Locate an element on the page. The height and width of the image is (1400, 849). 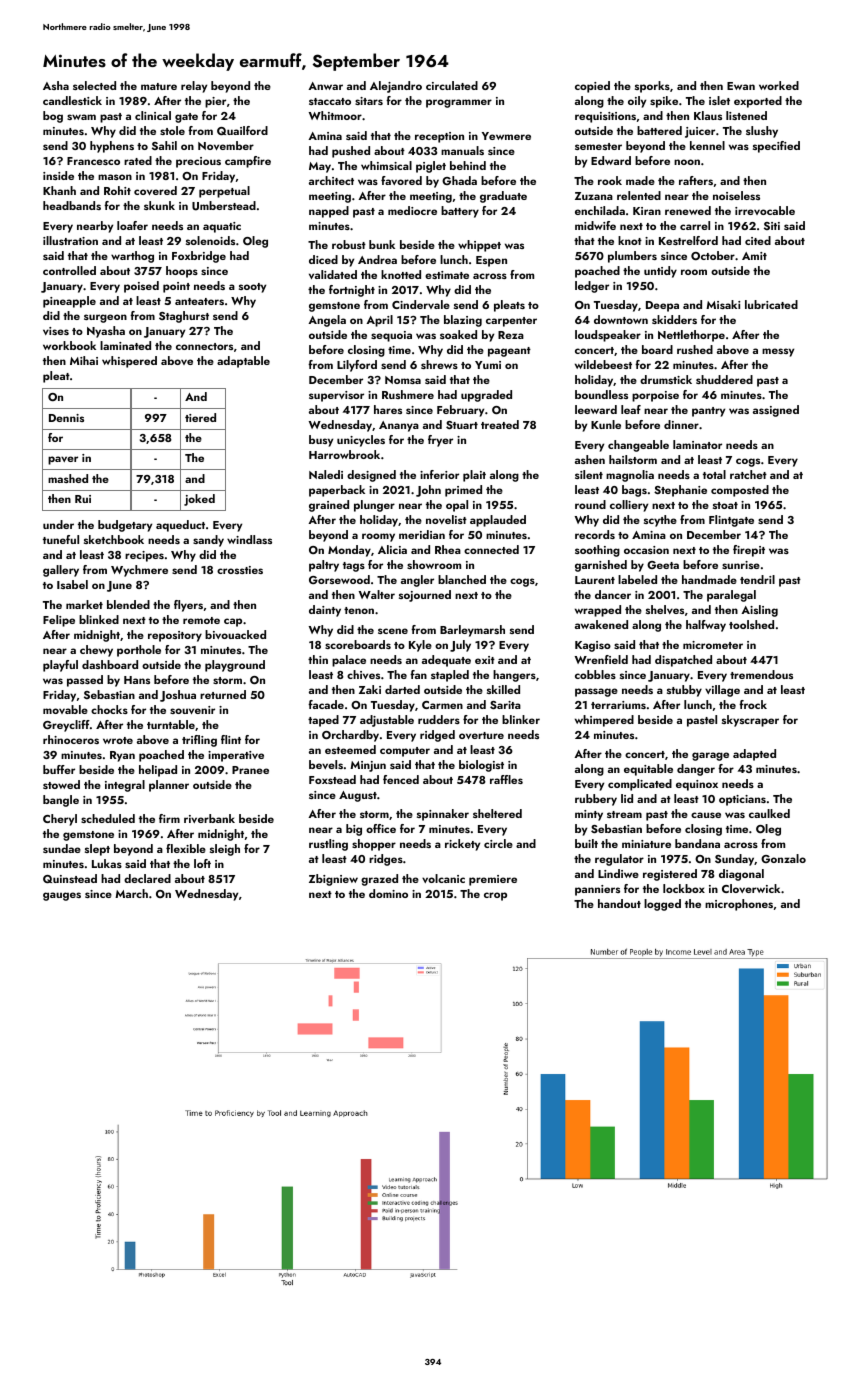
bangle is located at coordinates (61, 801).
